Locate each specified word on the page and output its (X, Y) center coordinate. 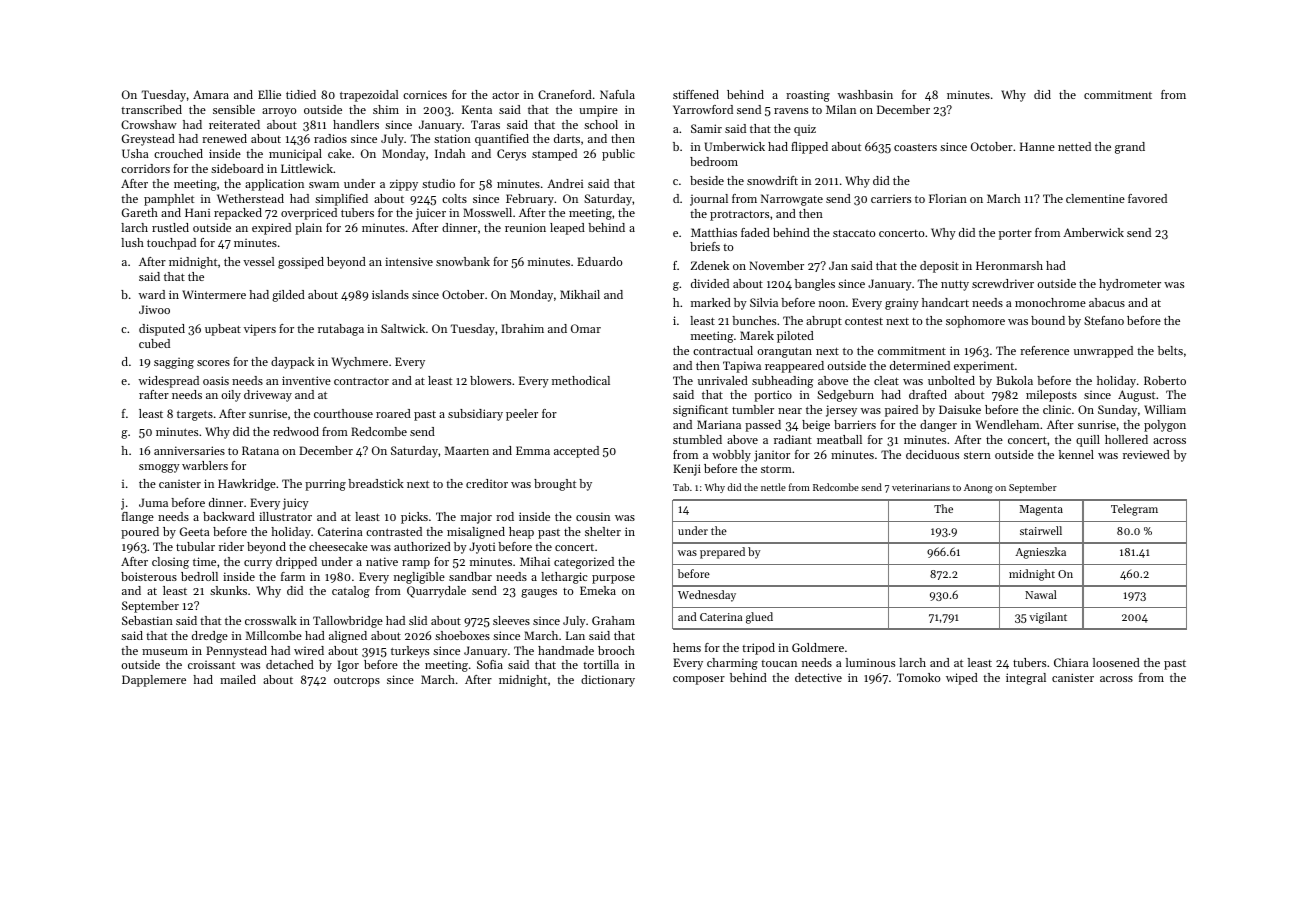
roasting (808, 96)
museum (165, 652)
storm (776, 469)
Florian (948, 198)
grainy (902, 304)
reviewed (1146, 454)
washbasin (865, 94)
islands (390, 294)
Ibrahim (522, 328)
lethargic (564, 578)
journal (709, 200)
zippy (404, 185)
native (382, 561)
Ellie (269, 94)
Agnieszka (1040, 553)
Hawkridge (247, 485)
